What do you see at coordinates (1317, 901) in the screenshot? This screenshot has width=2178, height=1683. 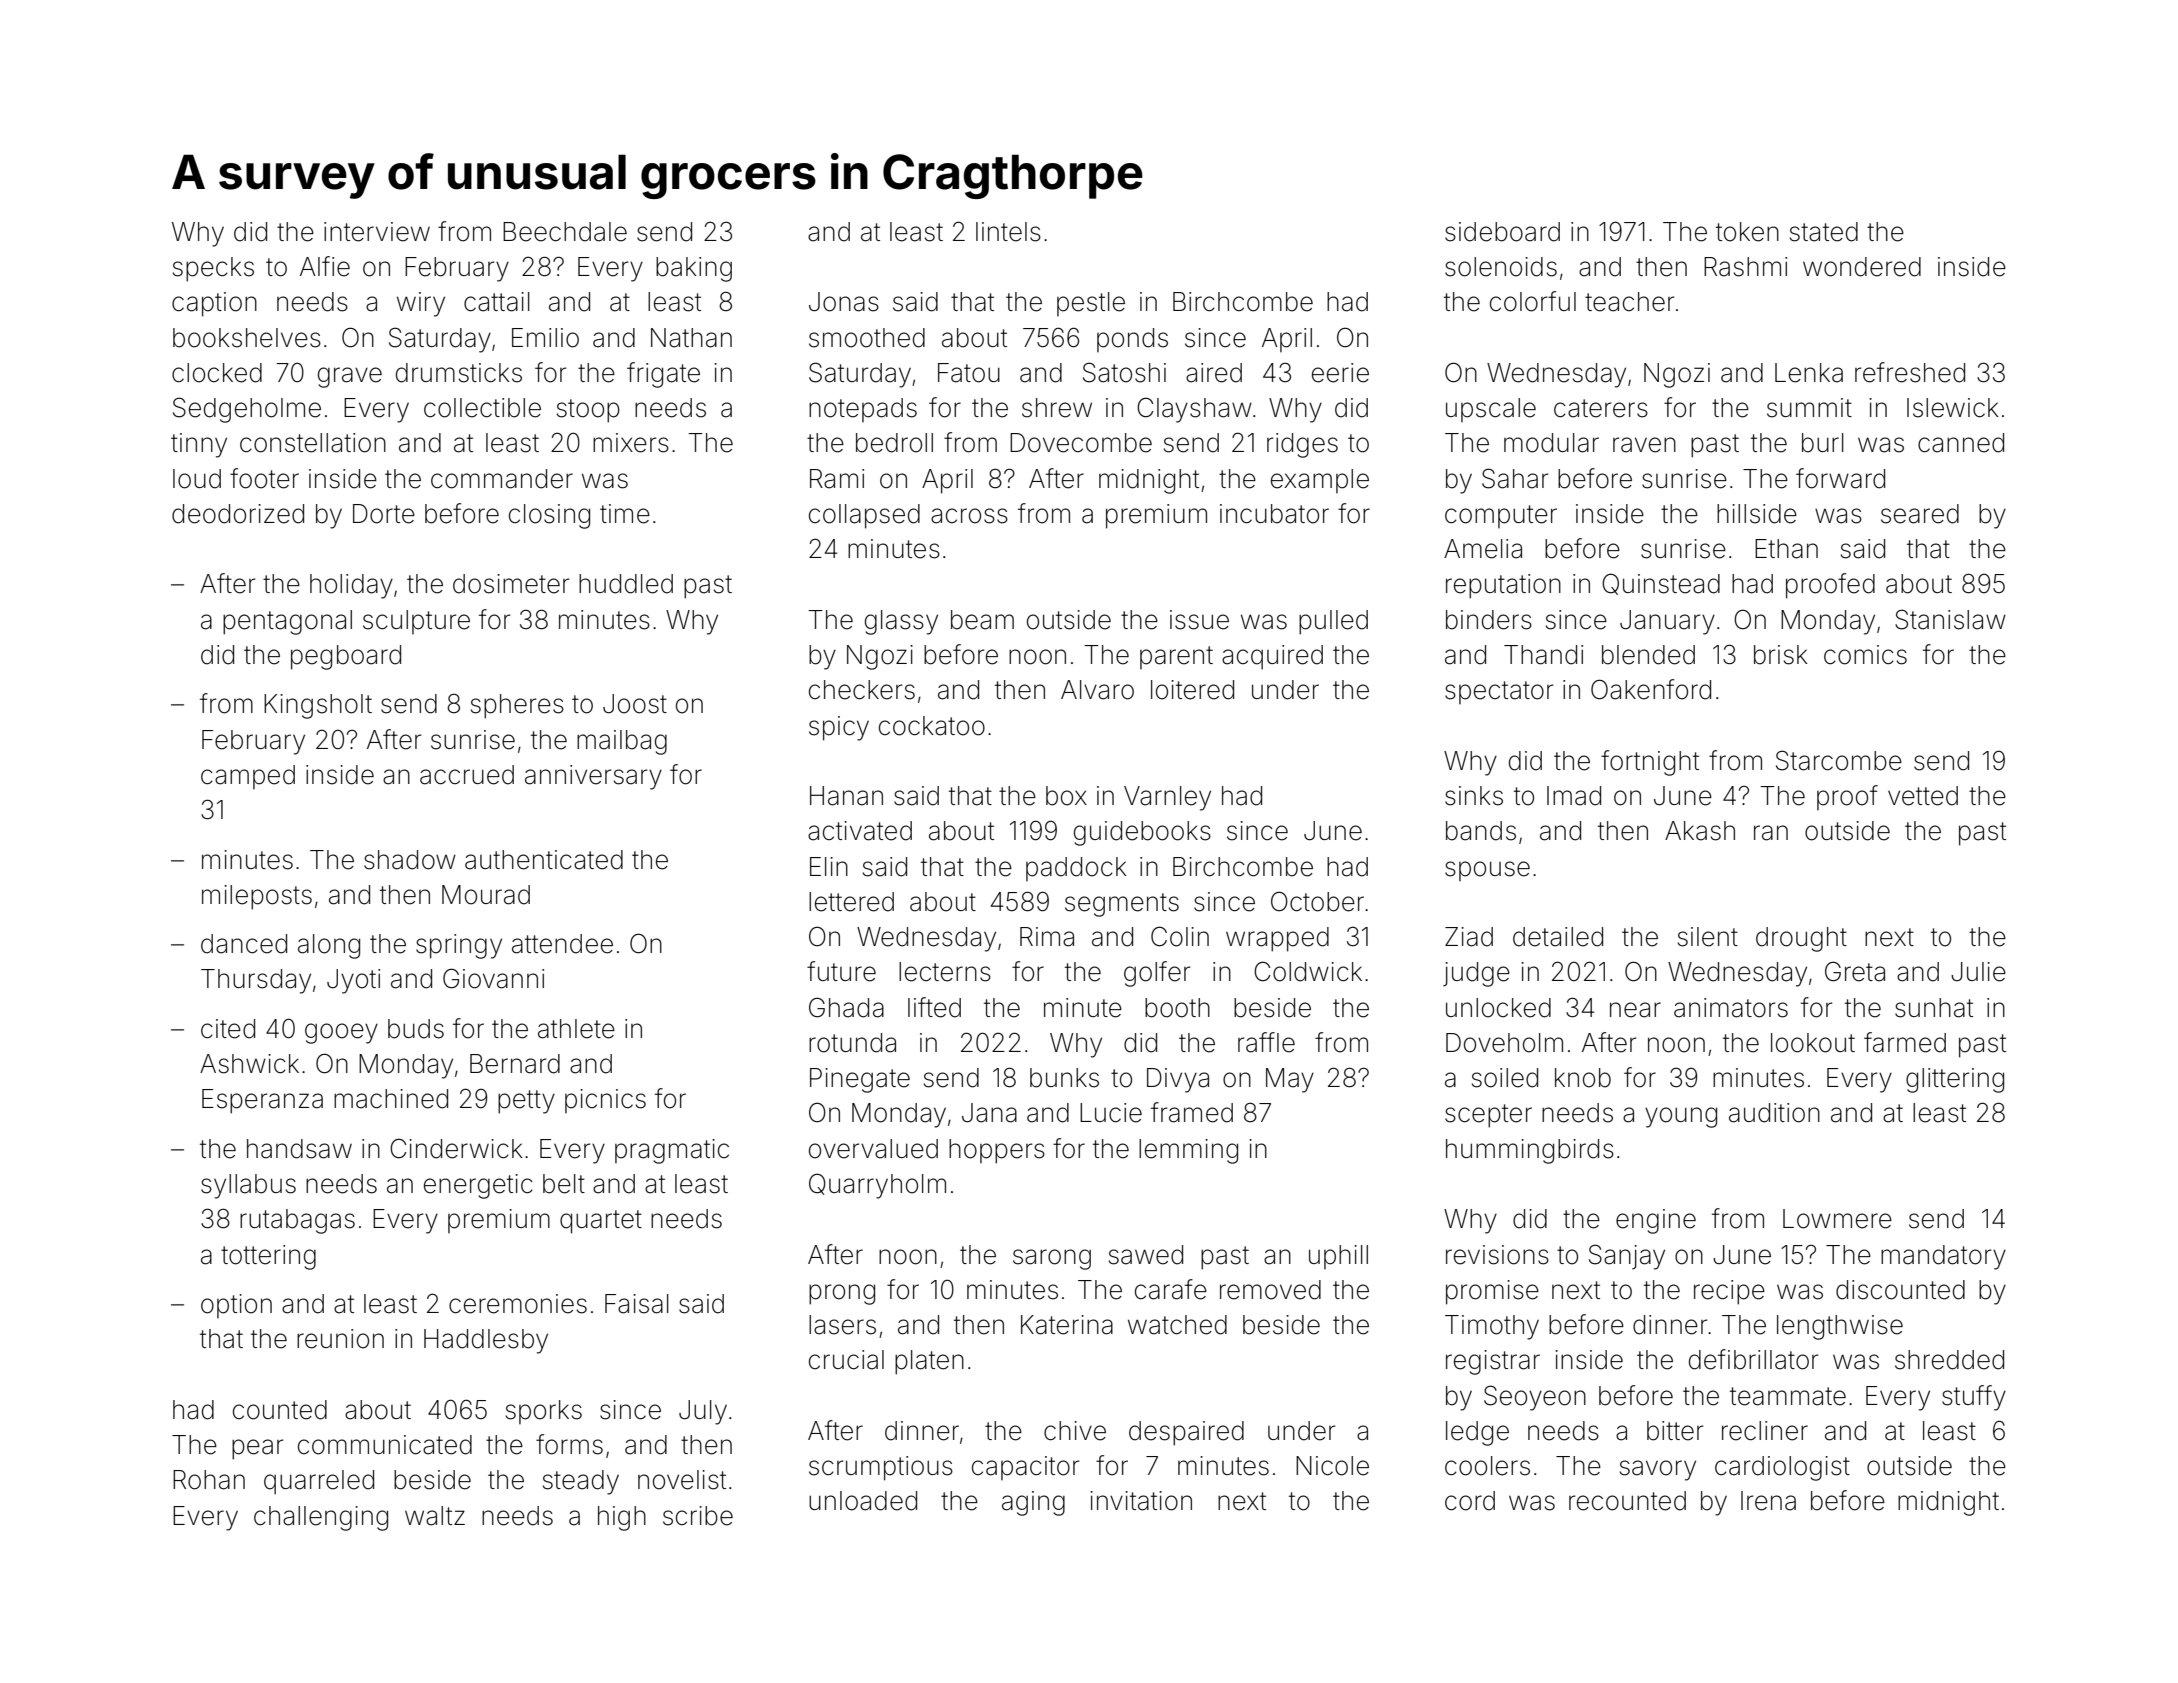 I see `October` at bounding box center [1317, 901].
